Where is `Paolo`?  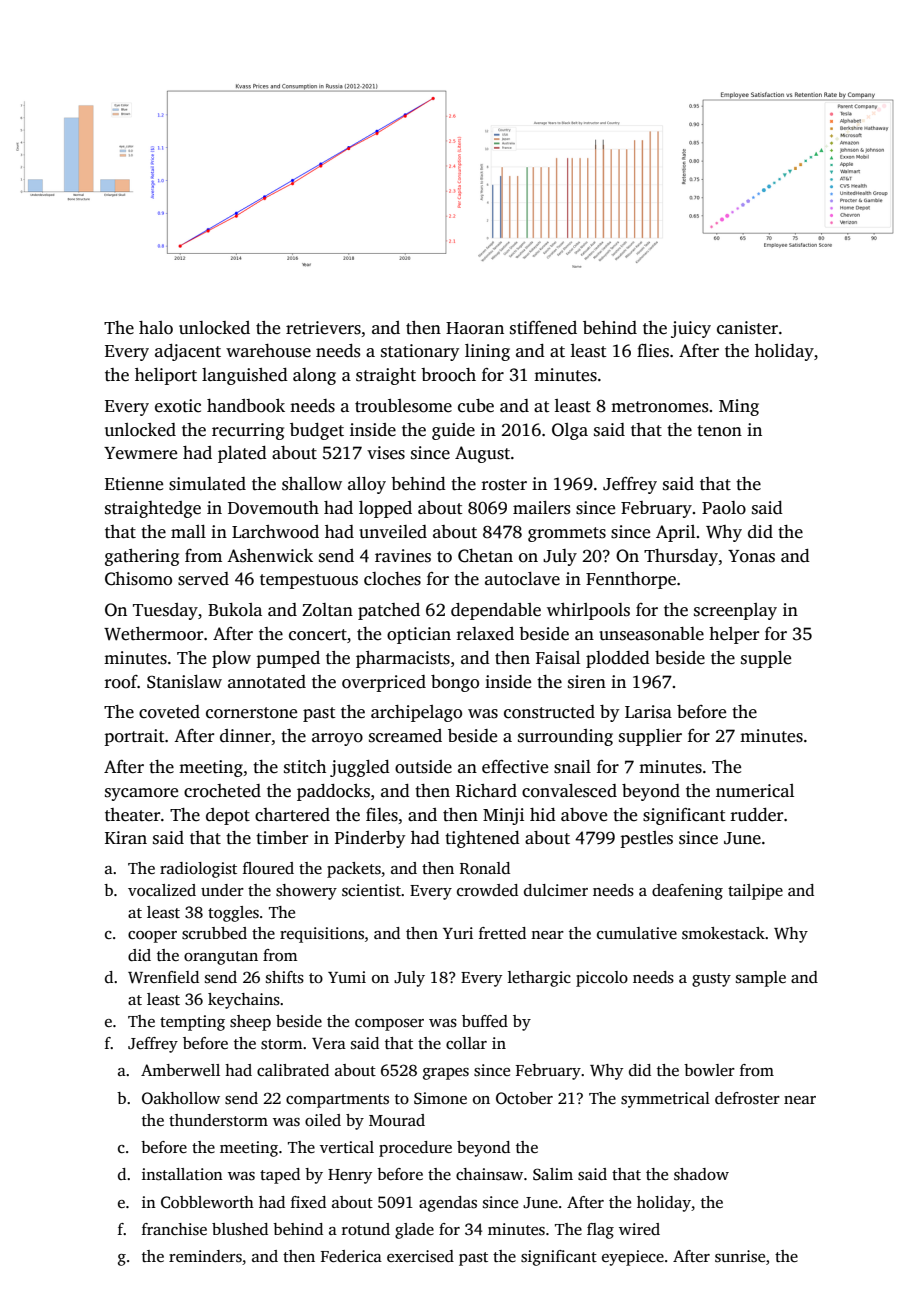 Paolo is located at coordinates (724, 508).
